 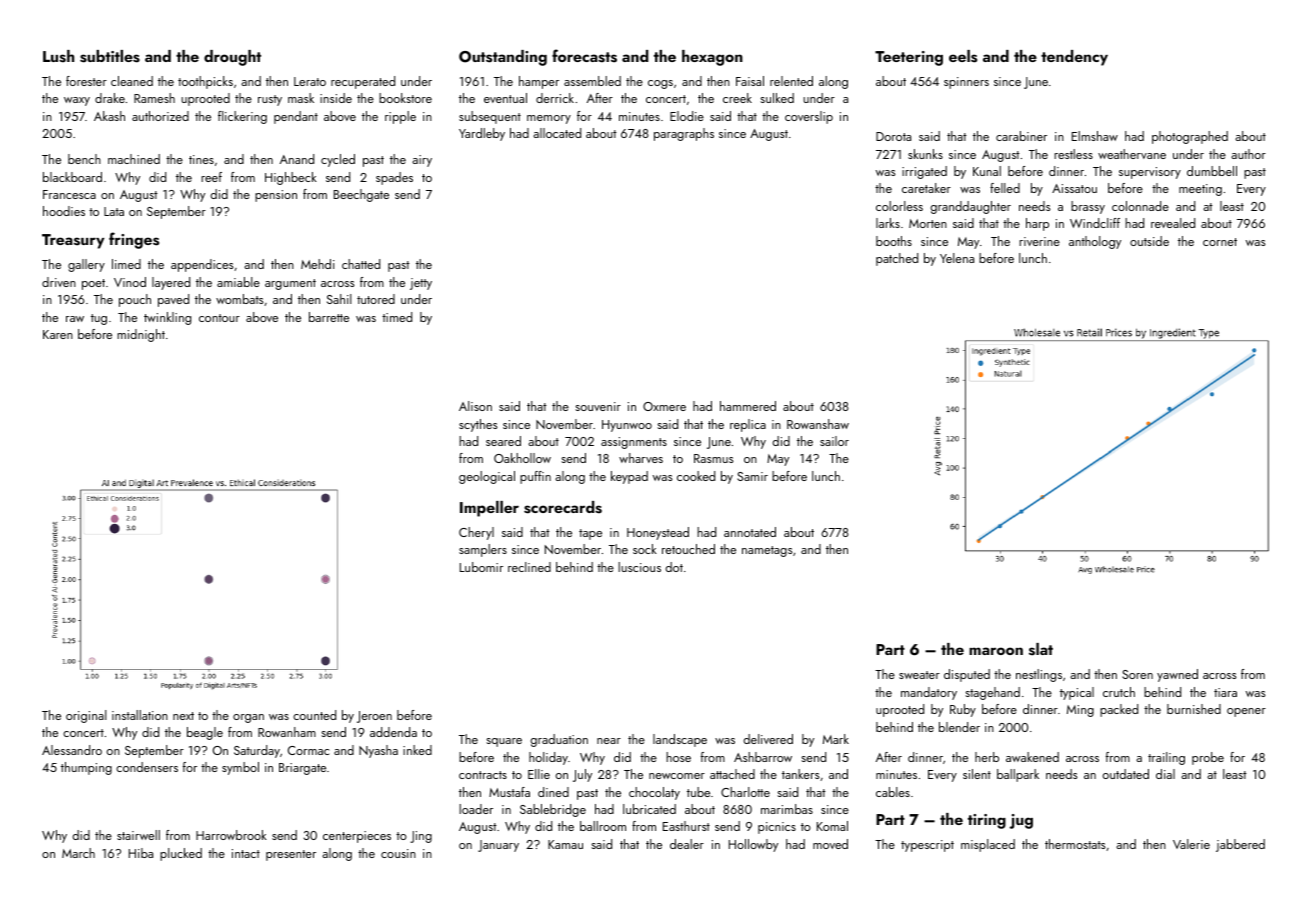 What do you see at coordinates (181, 854) in the image?
I see `plucked` at bounding box center [181, 854].
